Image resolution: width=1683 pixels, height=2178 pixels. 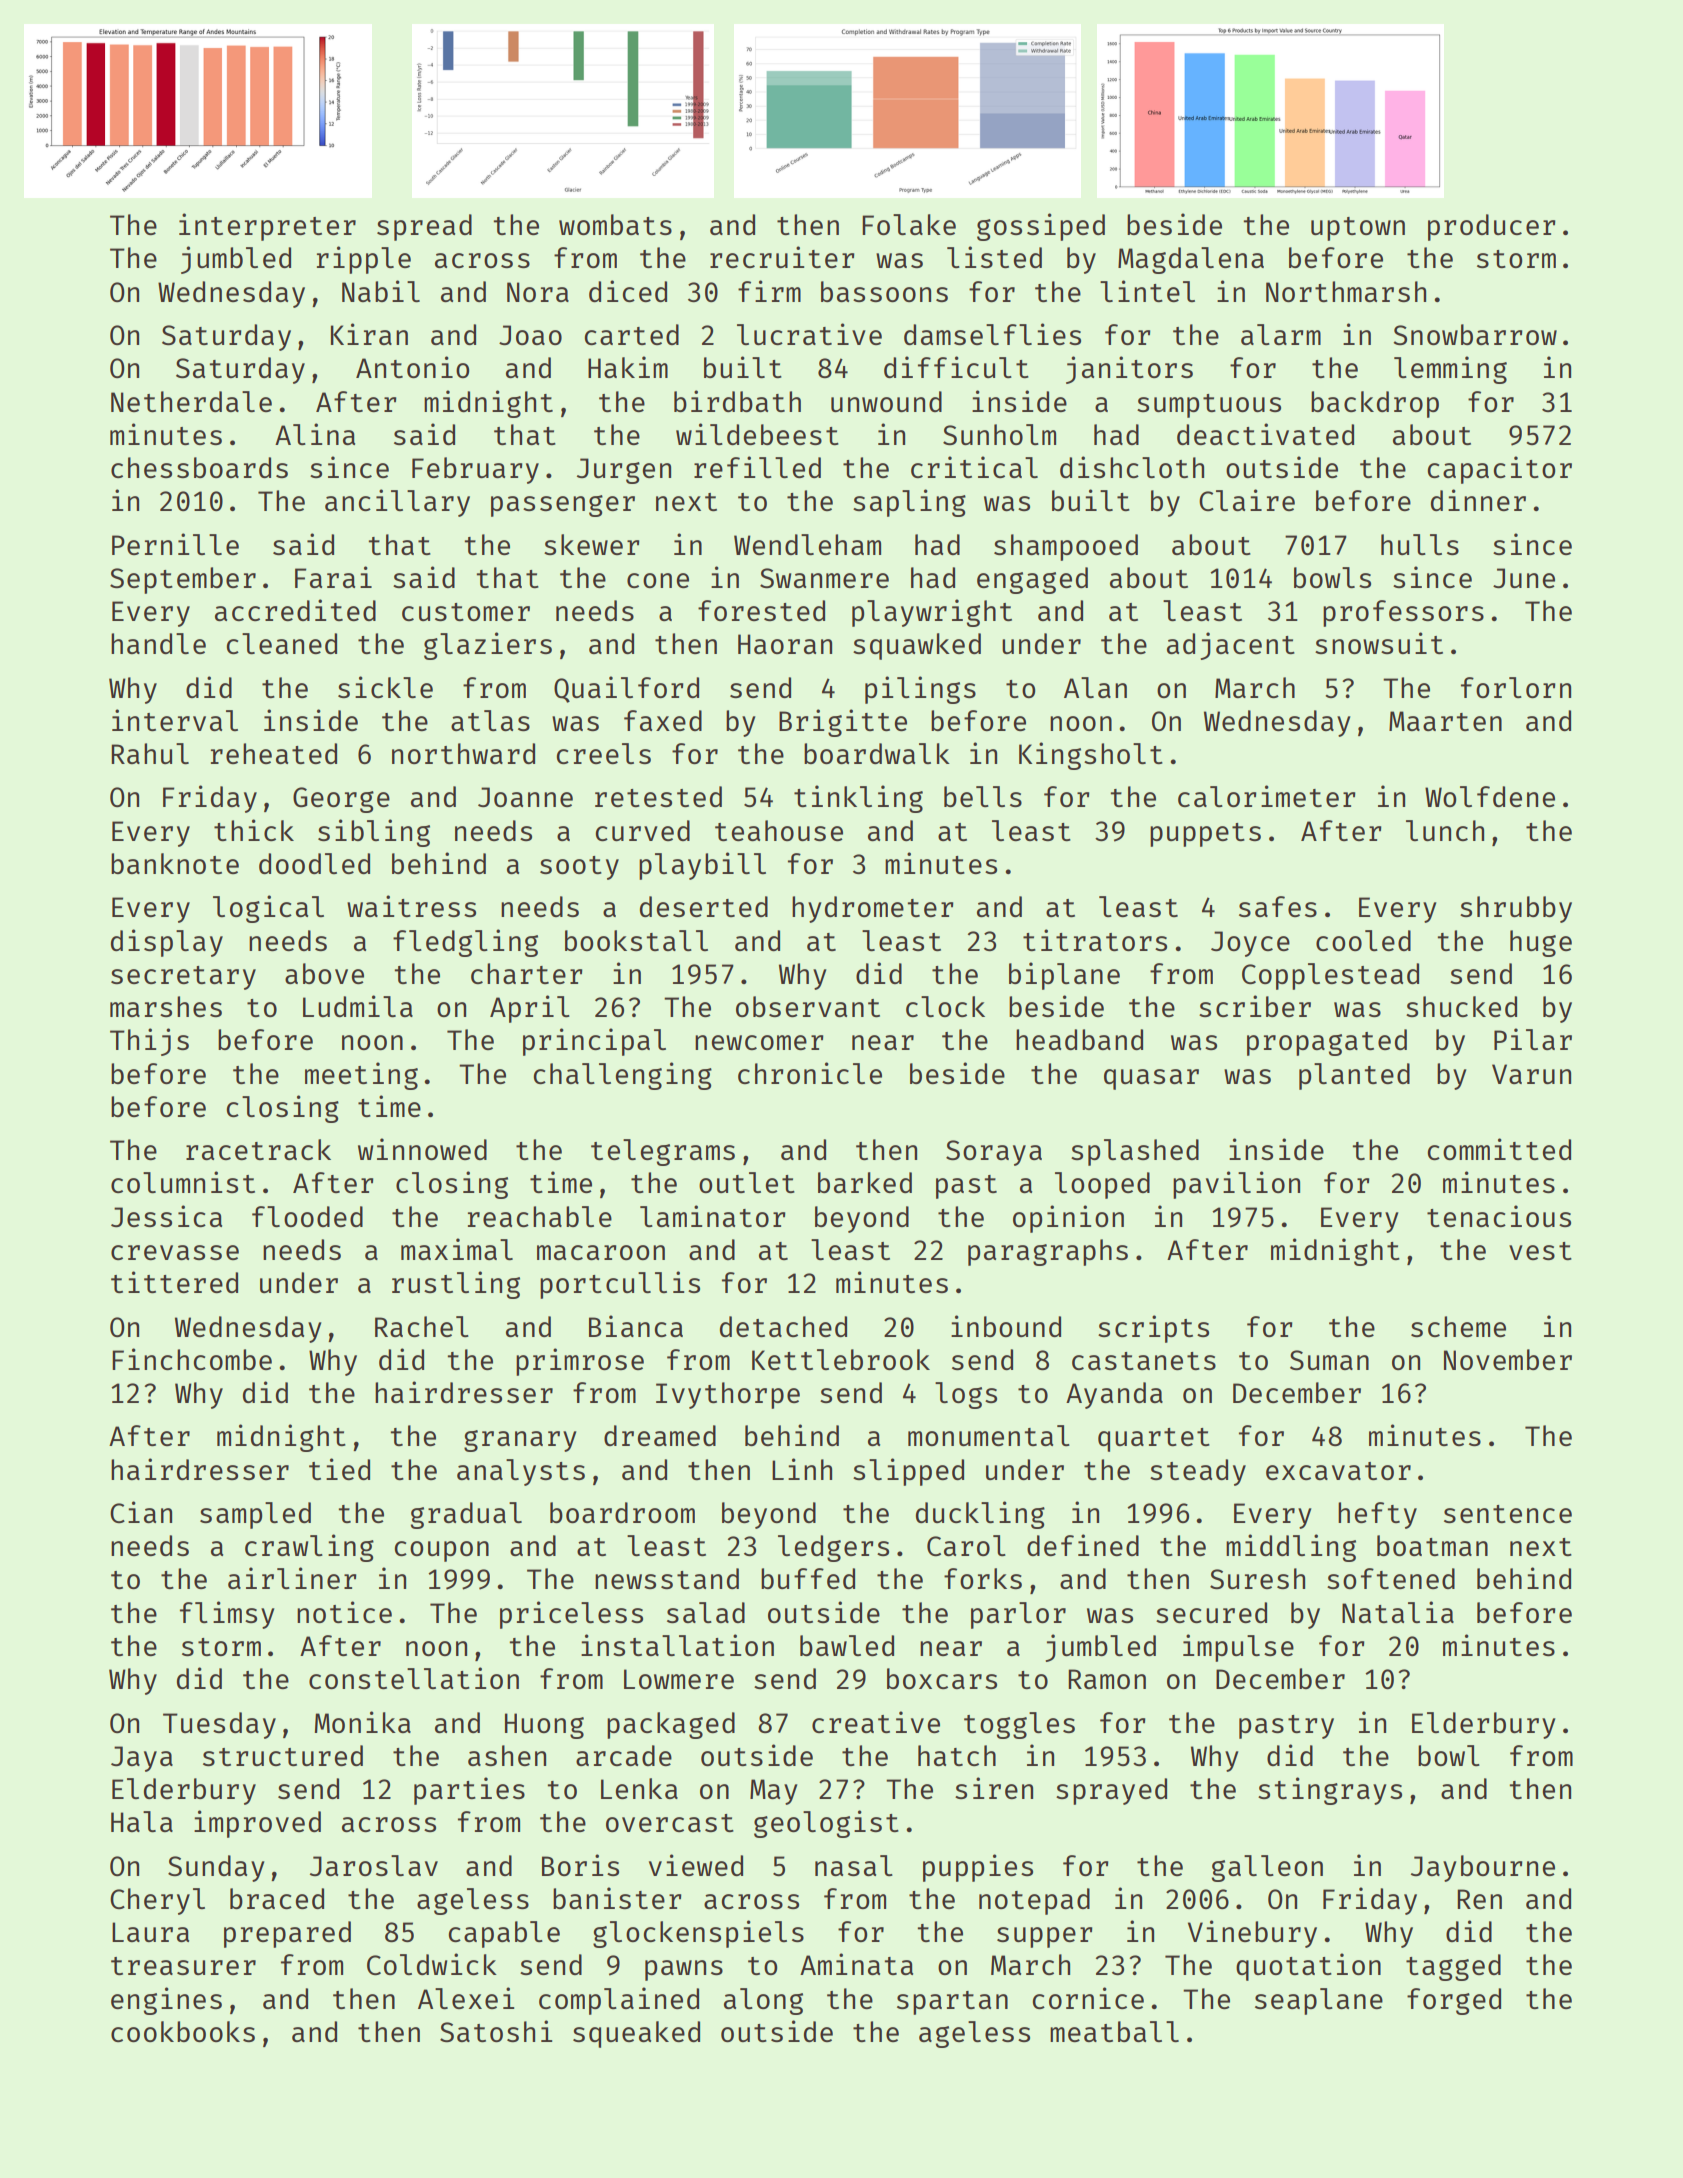 What do you see at coordinates (1454, 2001) in the image?
I see `forged` at bounding box center [1454, 2001].
